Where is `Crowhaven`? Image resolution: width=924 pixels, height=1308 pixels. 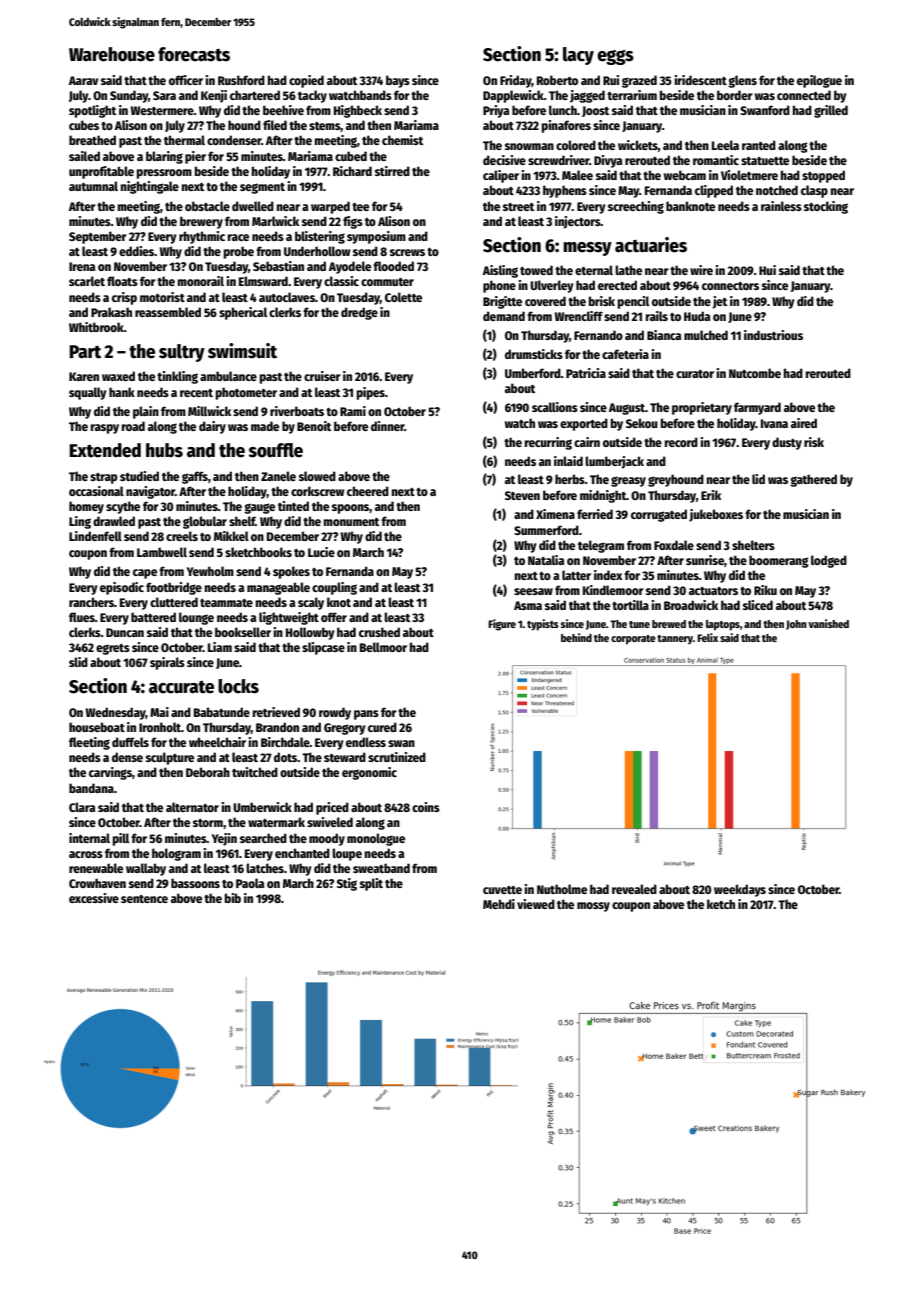 Crowhaven is located at coordinates (97, 883).
